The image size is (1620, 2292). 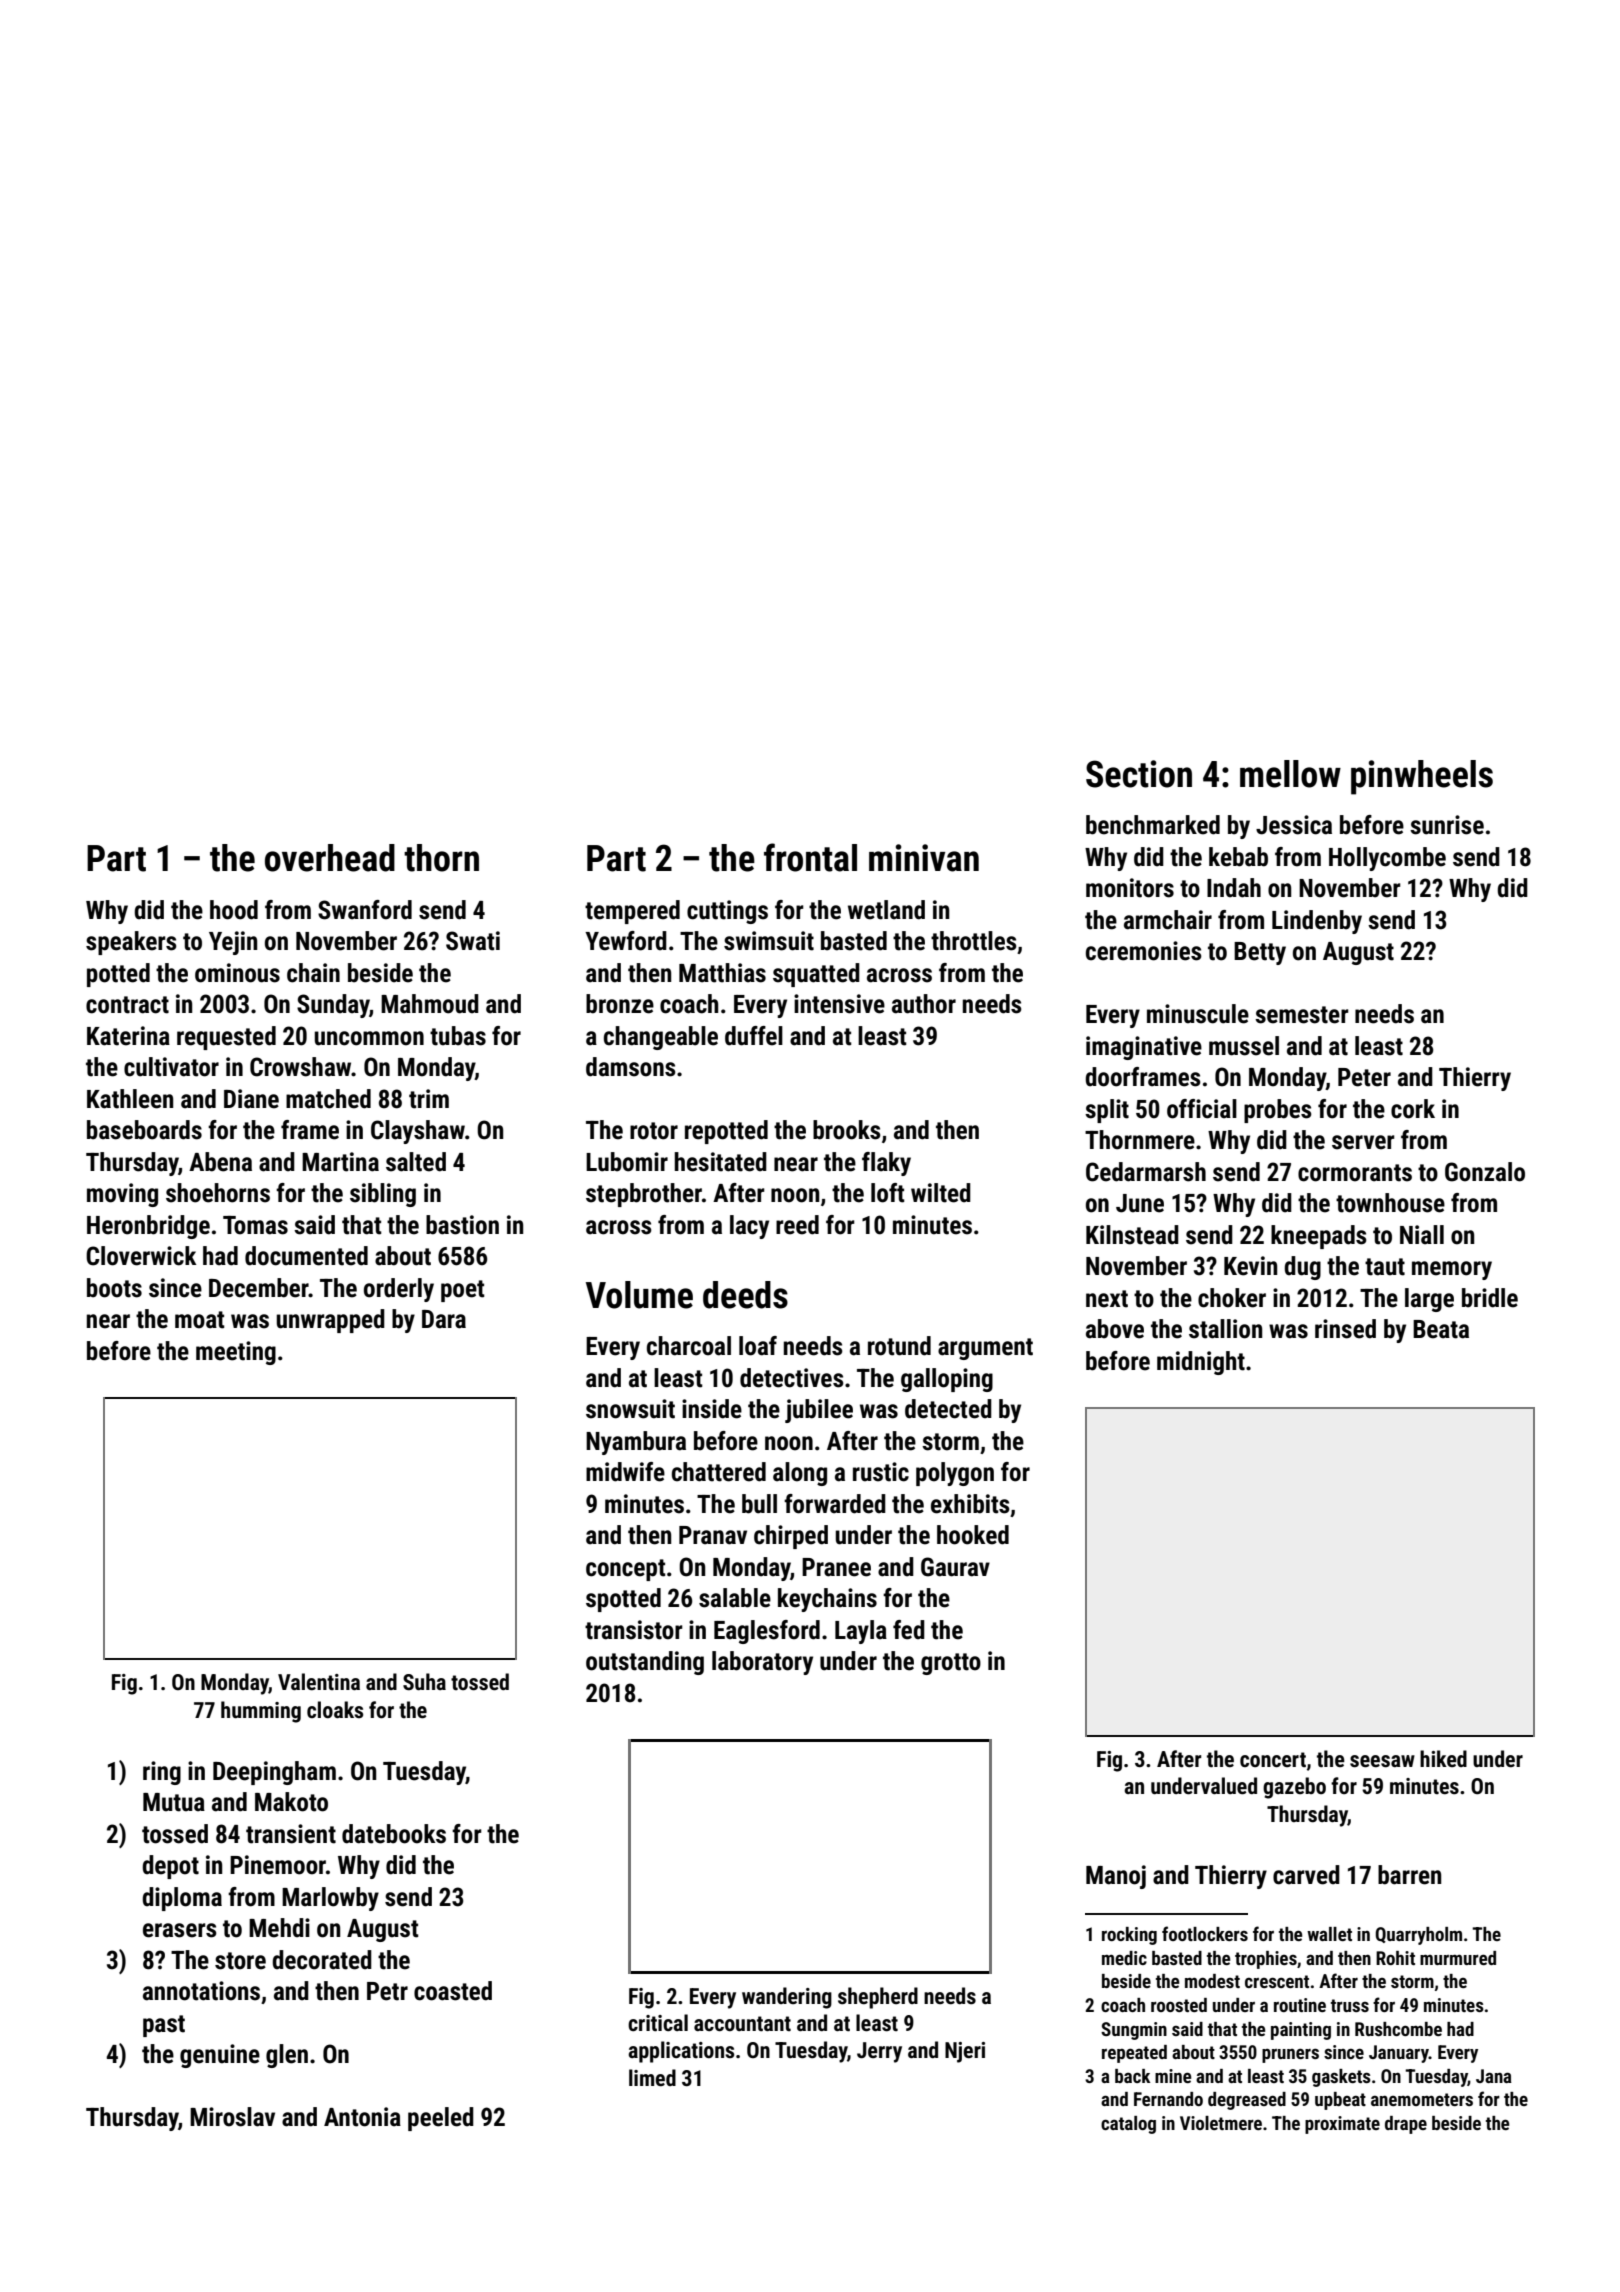 I want to click on Miroslav, so click(x=232, y=2117).
